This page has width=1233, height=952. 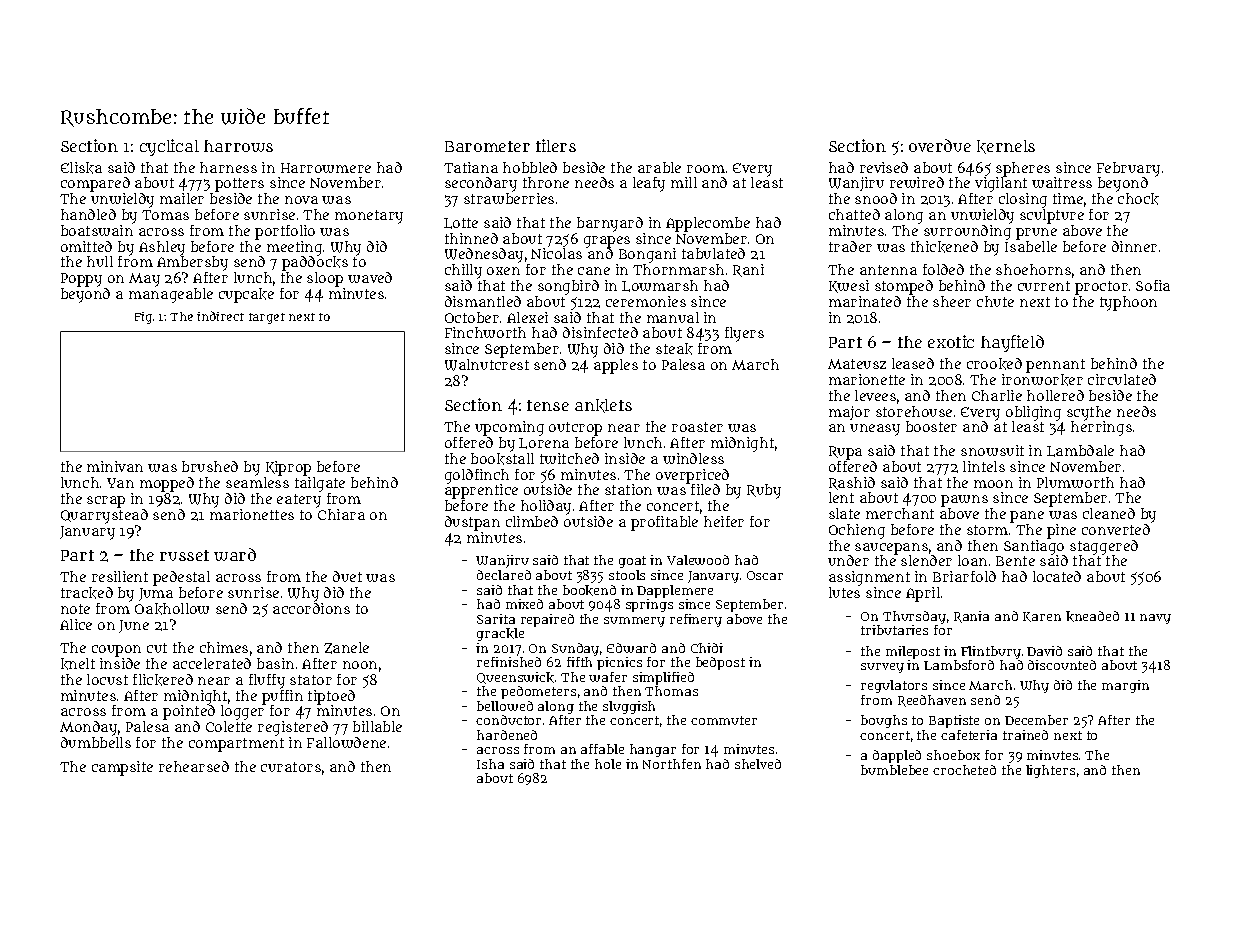 What do you see at coordinates (1050, 771) in the page?
I see `lighters` at bounding box center [1050, 771].
